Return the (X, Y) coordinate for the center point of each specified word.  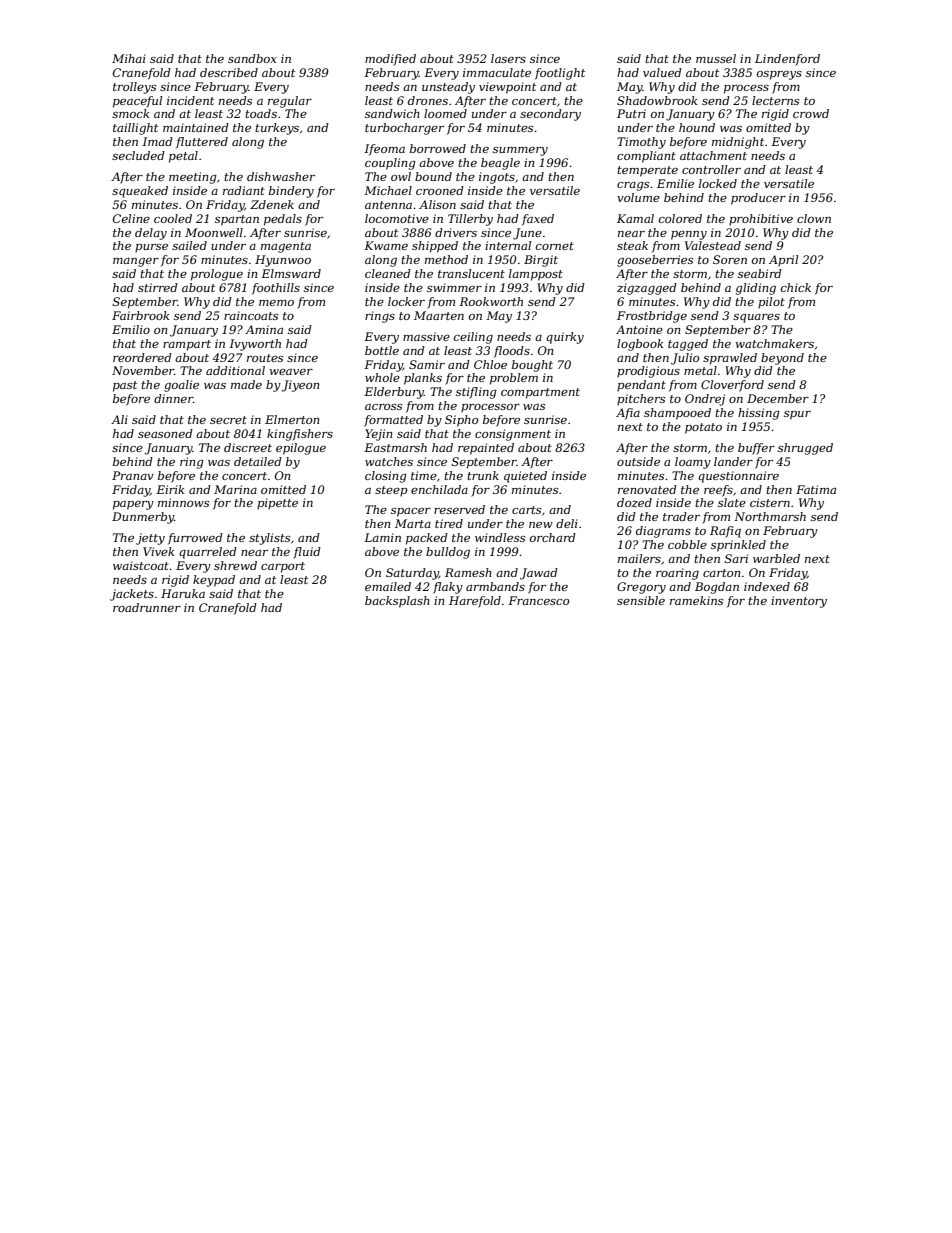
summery (520, 151)
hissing (759, 414)
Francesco (538, 600)
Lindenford (787, 60)
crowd (811, 113)
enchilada (439, 489)
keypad (214, 581)
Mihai (129, 58)
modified (390, 60)
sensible (641, 600)
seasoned (165, 433)
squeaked (140, 192)
